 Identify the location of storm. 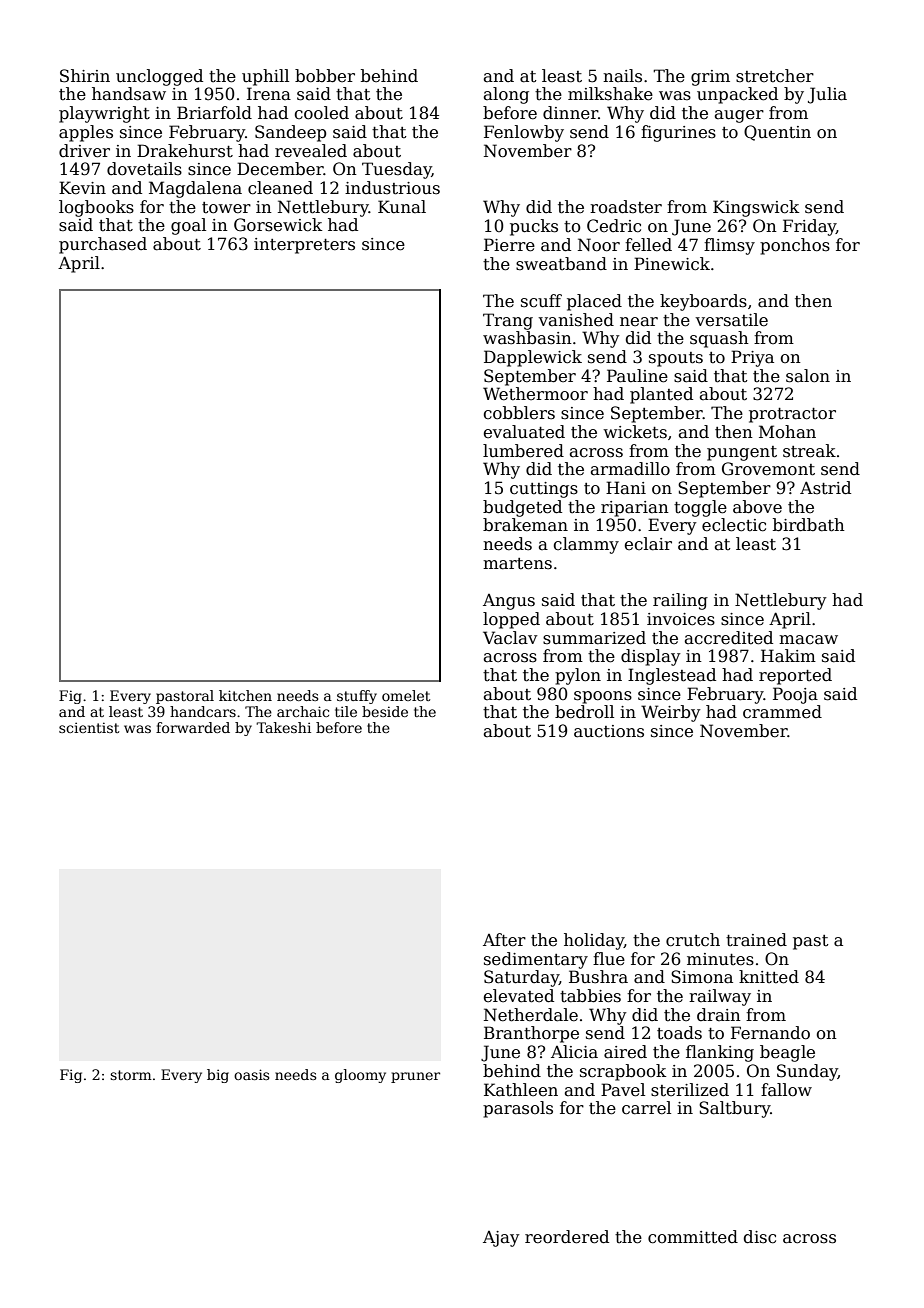
(131, 1075).
